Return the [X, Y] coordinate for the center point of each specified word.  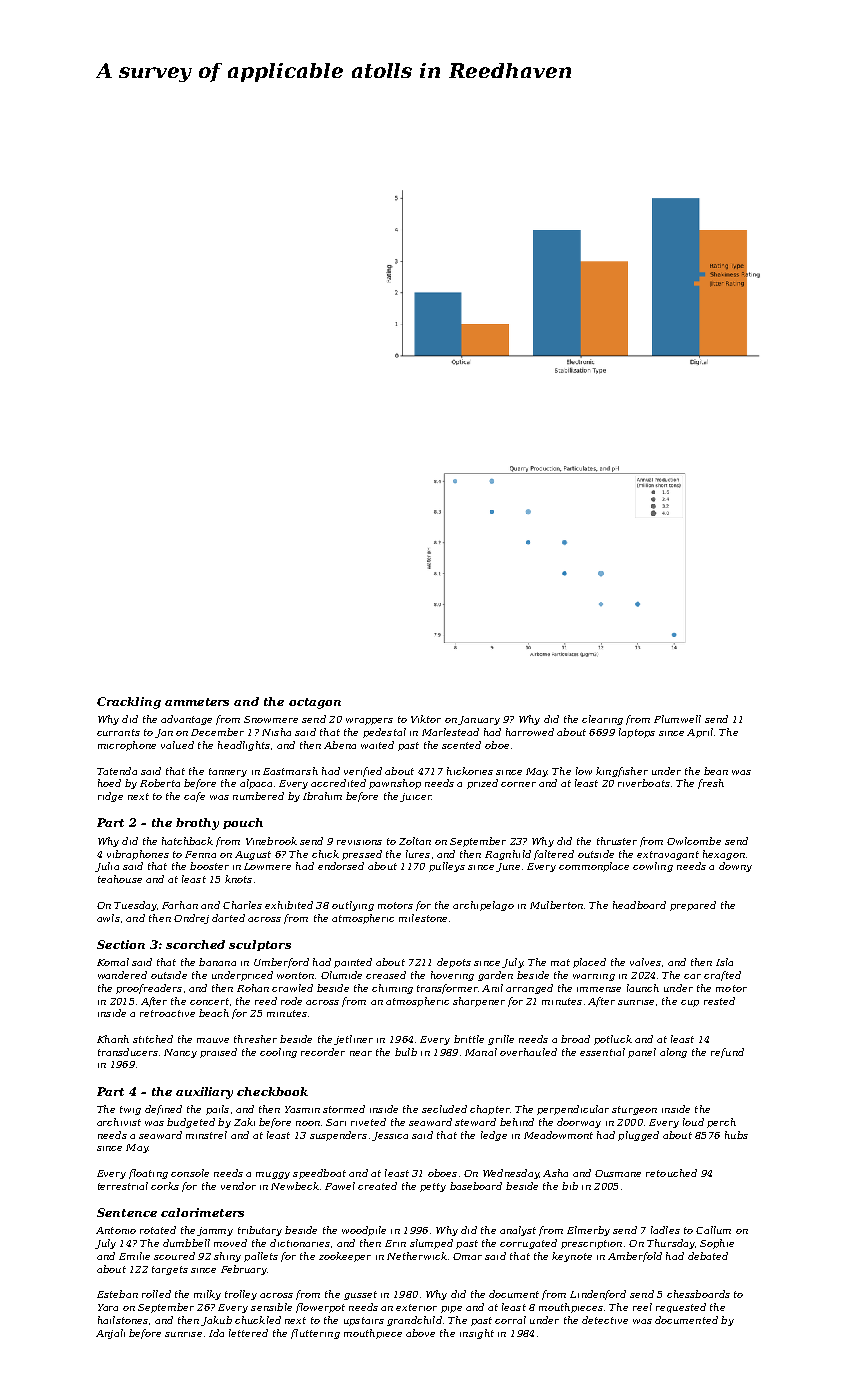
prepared [693, 906]
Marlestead [450, 732]
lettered [248, 1333]
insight [477, 1334]
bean [716, 771]
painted [353, 963]
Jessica [390, 1136]
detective [605, 1320]
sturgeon [634, 1110]
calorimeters [202, 1212]
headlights [244, 746]
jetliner [353, 1040]
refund [727, 1053]
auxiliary [204, 1093]
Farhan [180, 905]
